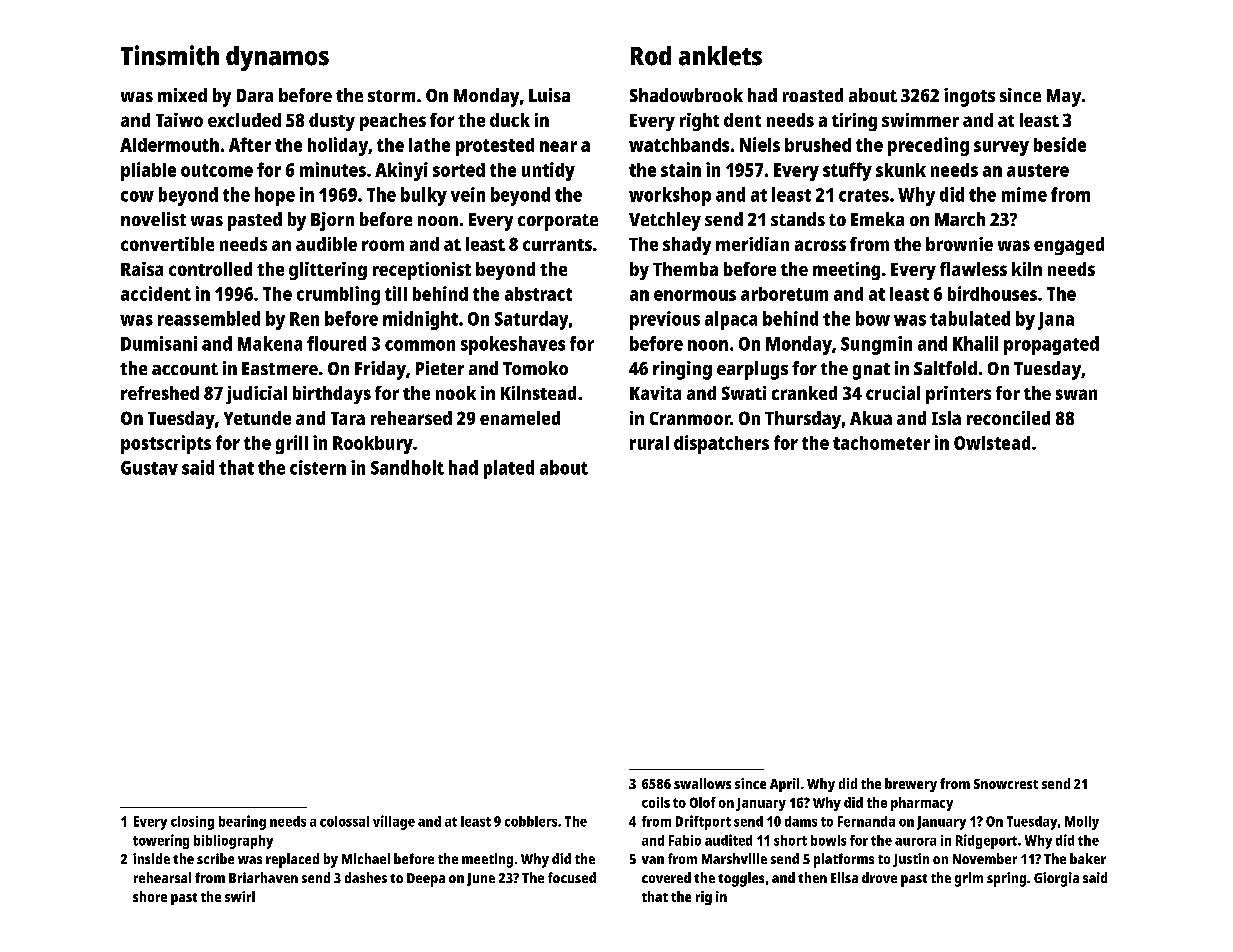 The width and height of the page is (1233, 952). I want to click on rural, so click(649, 443).
